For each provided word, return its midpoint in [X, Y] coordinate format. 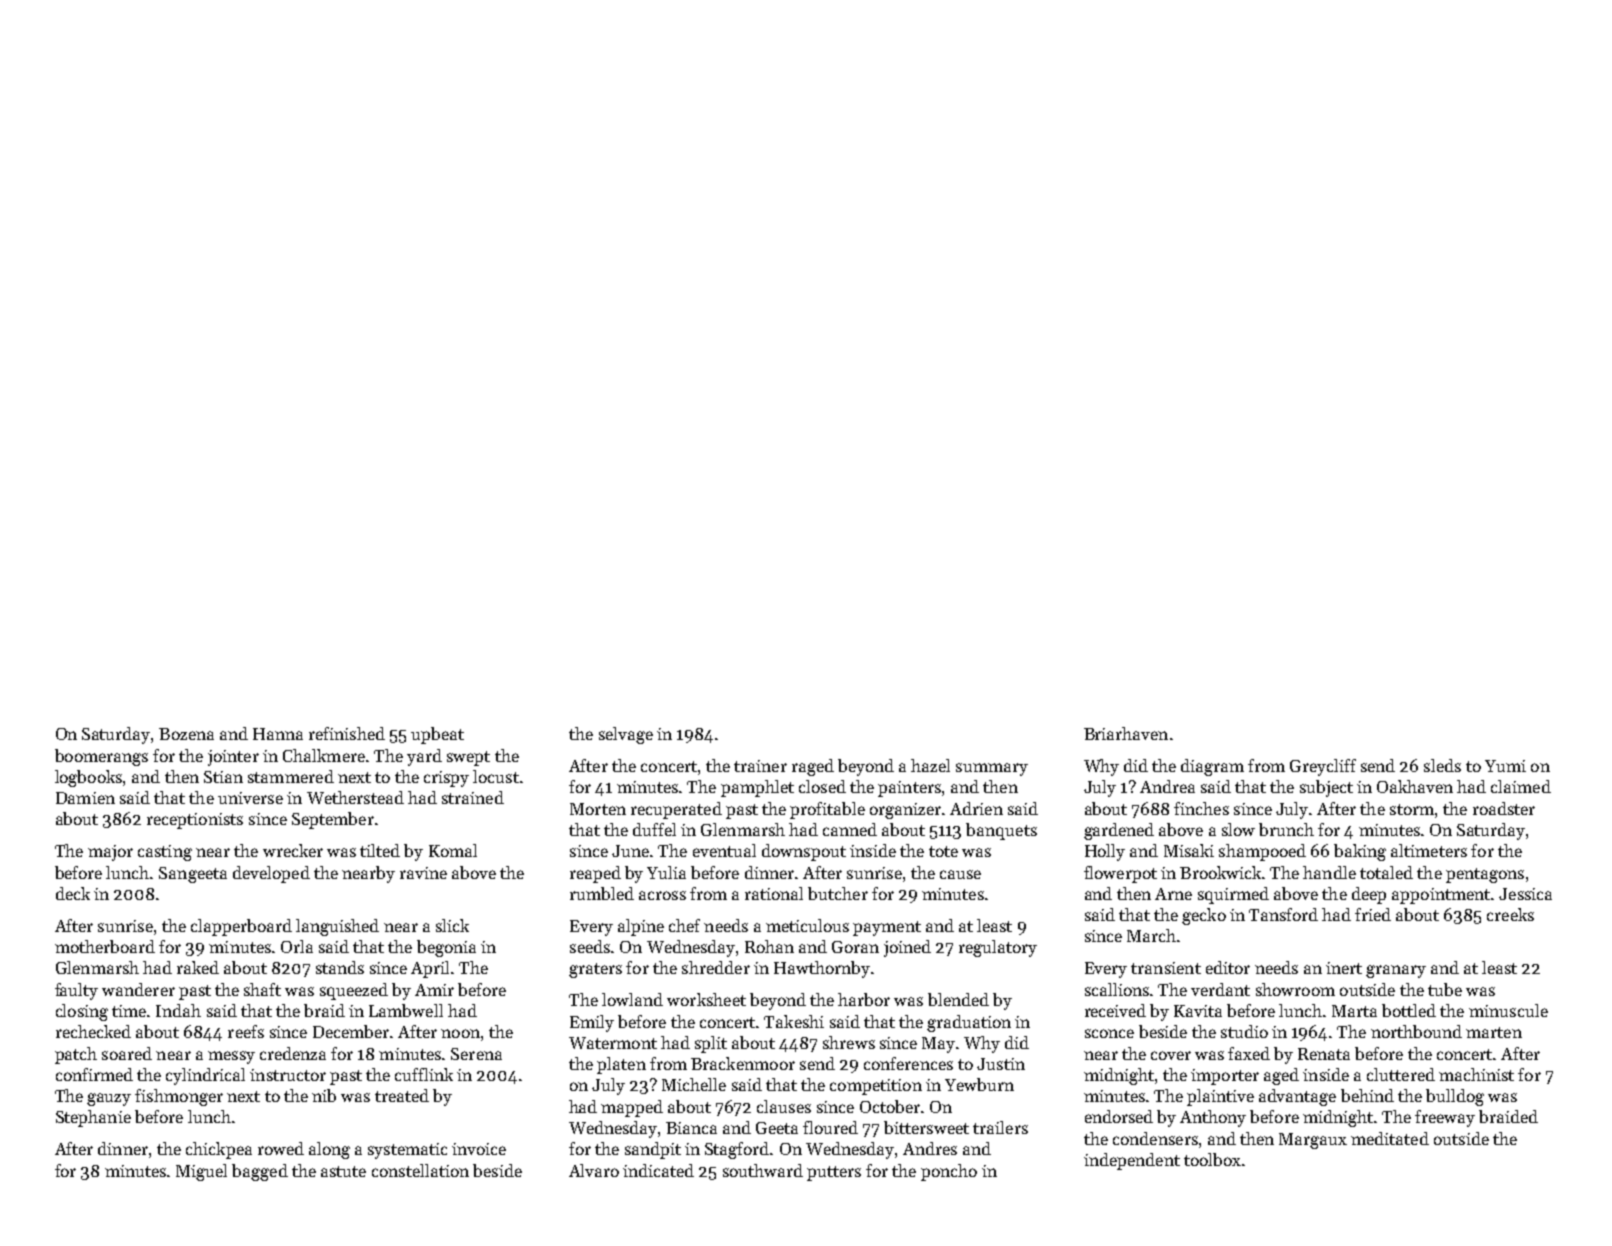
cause [960, 874]
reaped [595, 874]
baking [1360, 852]
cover [1171, 1055]
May [938, 1045]
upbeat [437, 735]
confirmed [94, 1074]
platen [621, 1065]
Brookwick [1220, 872]
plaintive [1220, 1097]
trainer [760, 766]
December [351, 1031]
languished [337, 927]
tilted [380, 850]
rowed [281, 1148]
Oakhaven [1415, 786]
